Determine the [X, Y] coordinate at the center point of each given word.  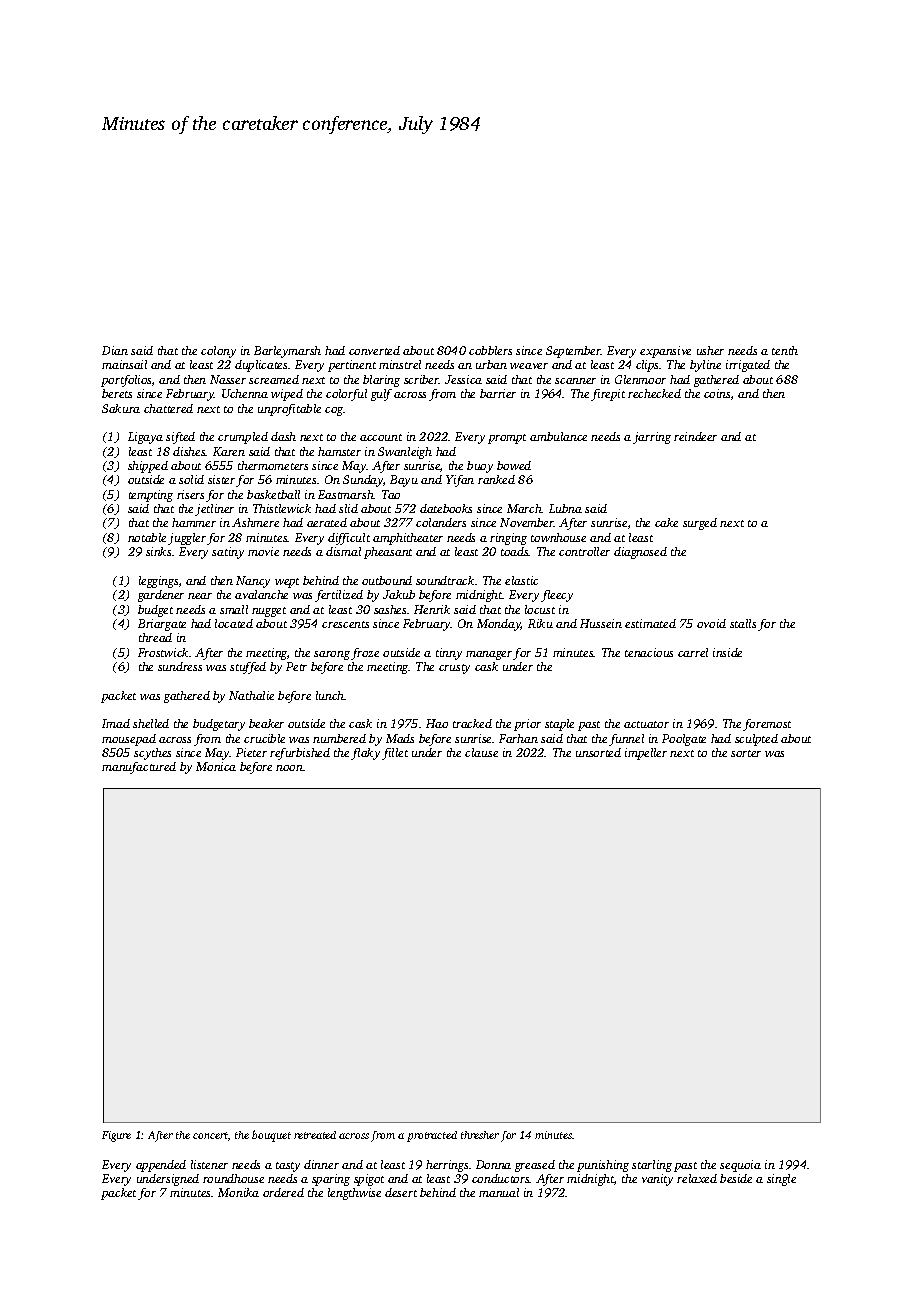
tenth [785, 350]
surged [700, 524]
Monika [238, 1192]
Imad [116, 723]
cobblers [490, 350]
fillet [395, 754]
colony [218, 352]
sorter [746, 753]
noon [289, 768]
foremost [767, 725]
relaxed [697, 1178]
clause [481, 752]
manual [499, 1192]
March [524, 508]
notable [147, 537]
